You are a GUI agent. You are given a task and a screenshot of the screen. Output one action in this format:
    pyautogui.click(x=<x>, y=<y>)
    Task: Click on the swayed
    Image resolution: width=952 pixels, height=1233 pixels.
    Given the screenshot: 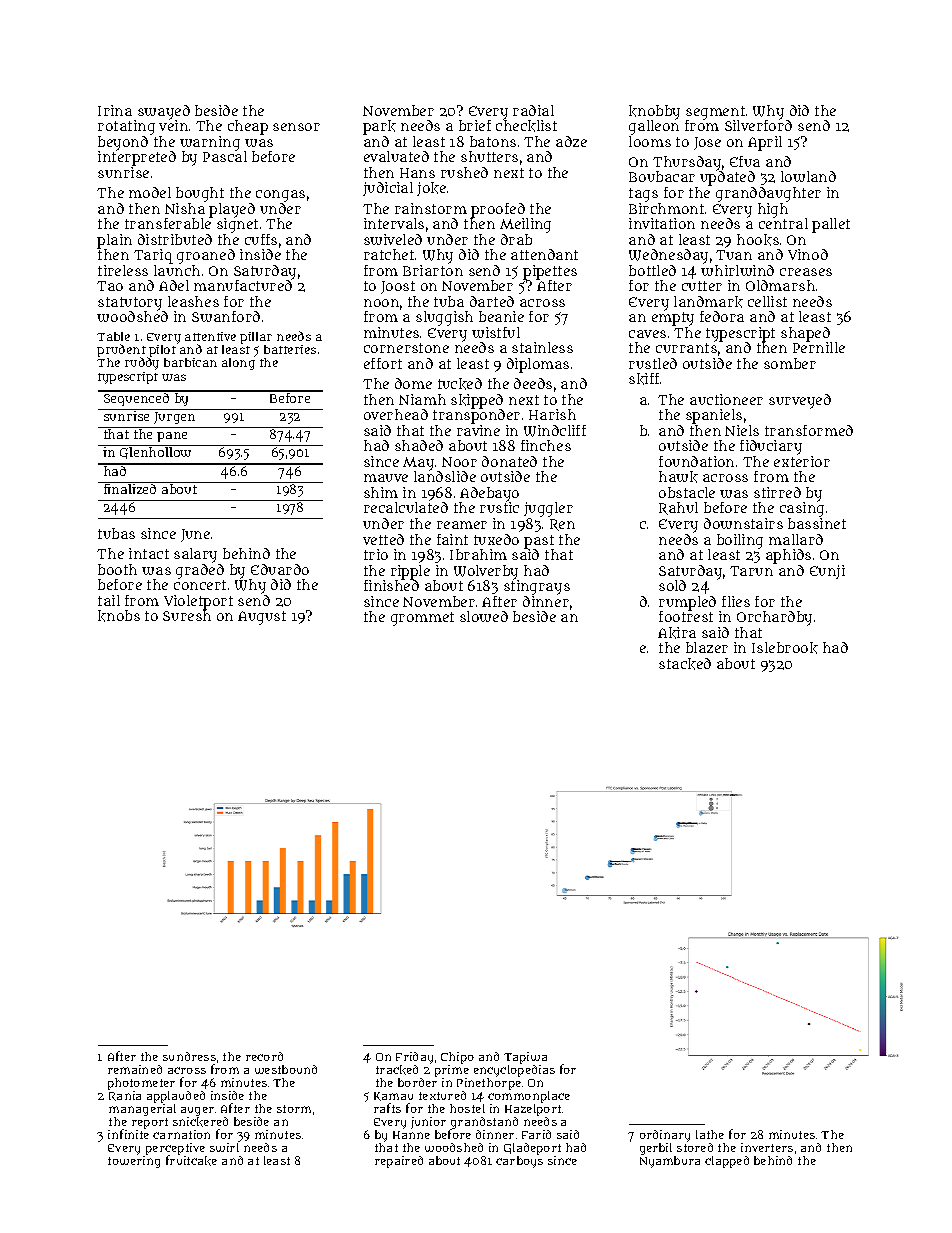 What is the action you would take?
    pyautogui.click(x=164, y=112)
